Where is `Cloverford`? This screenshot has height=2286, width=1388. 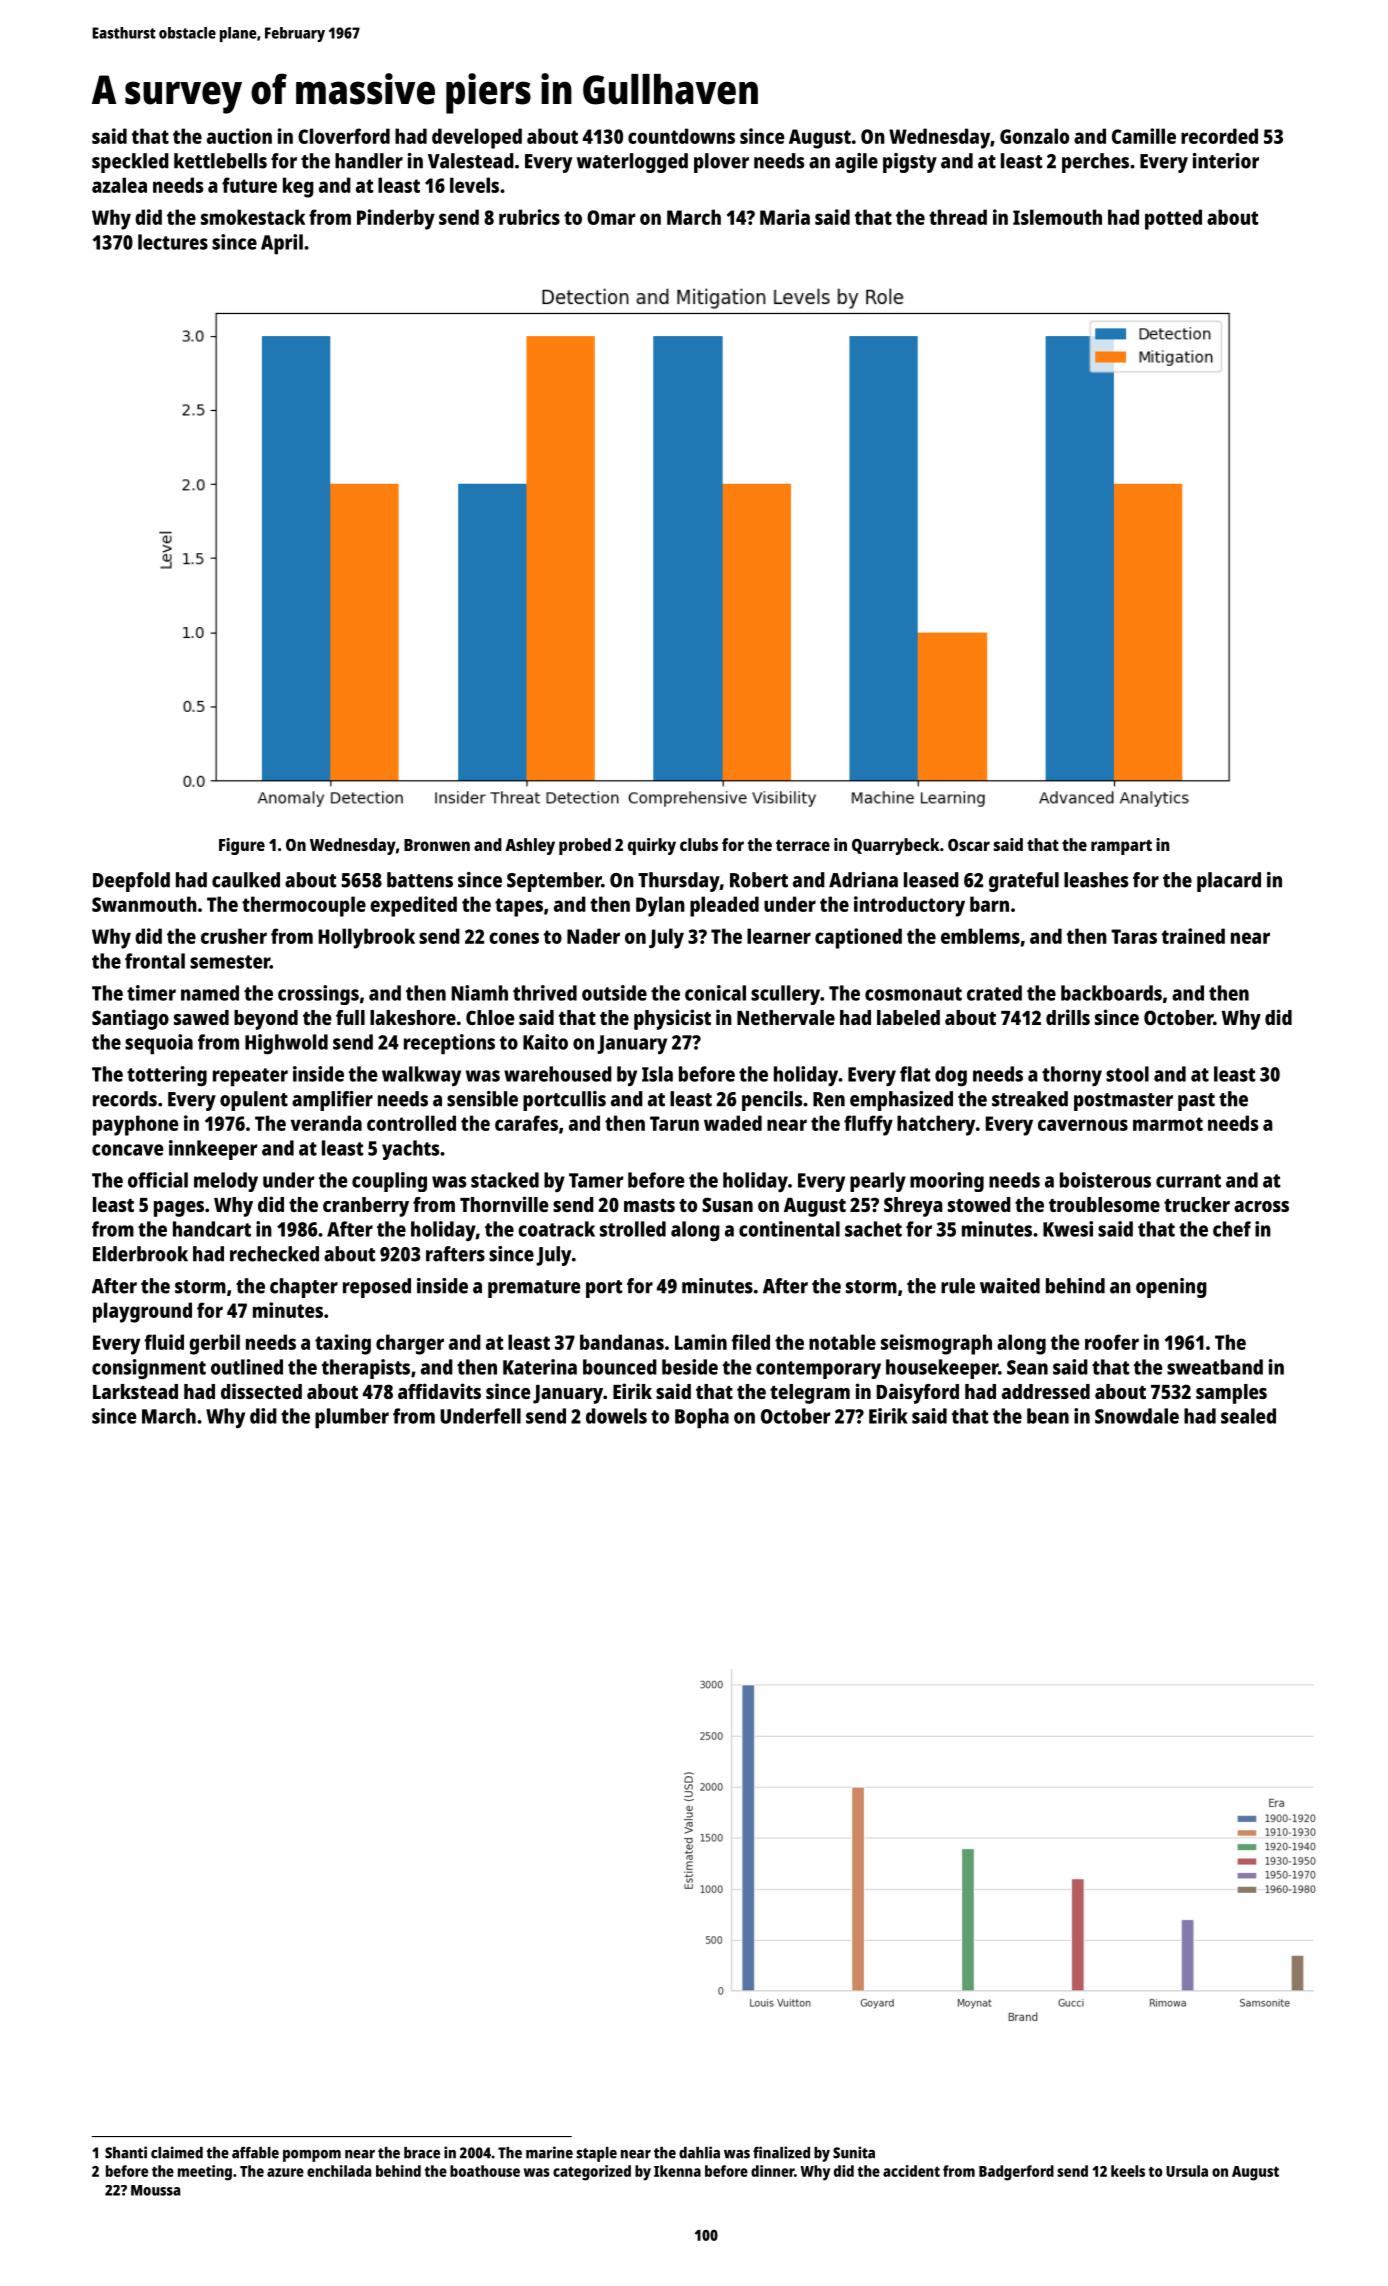
Cloverford is located at coordinates (344, 136).
